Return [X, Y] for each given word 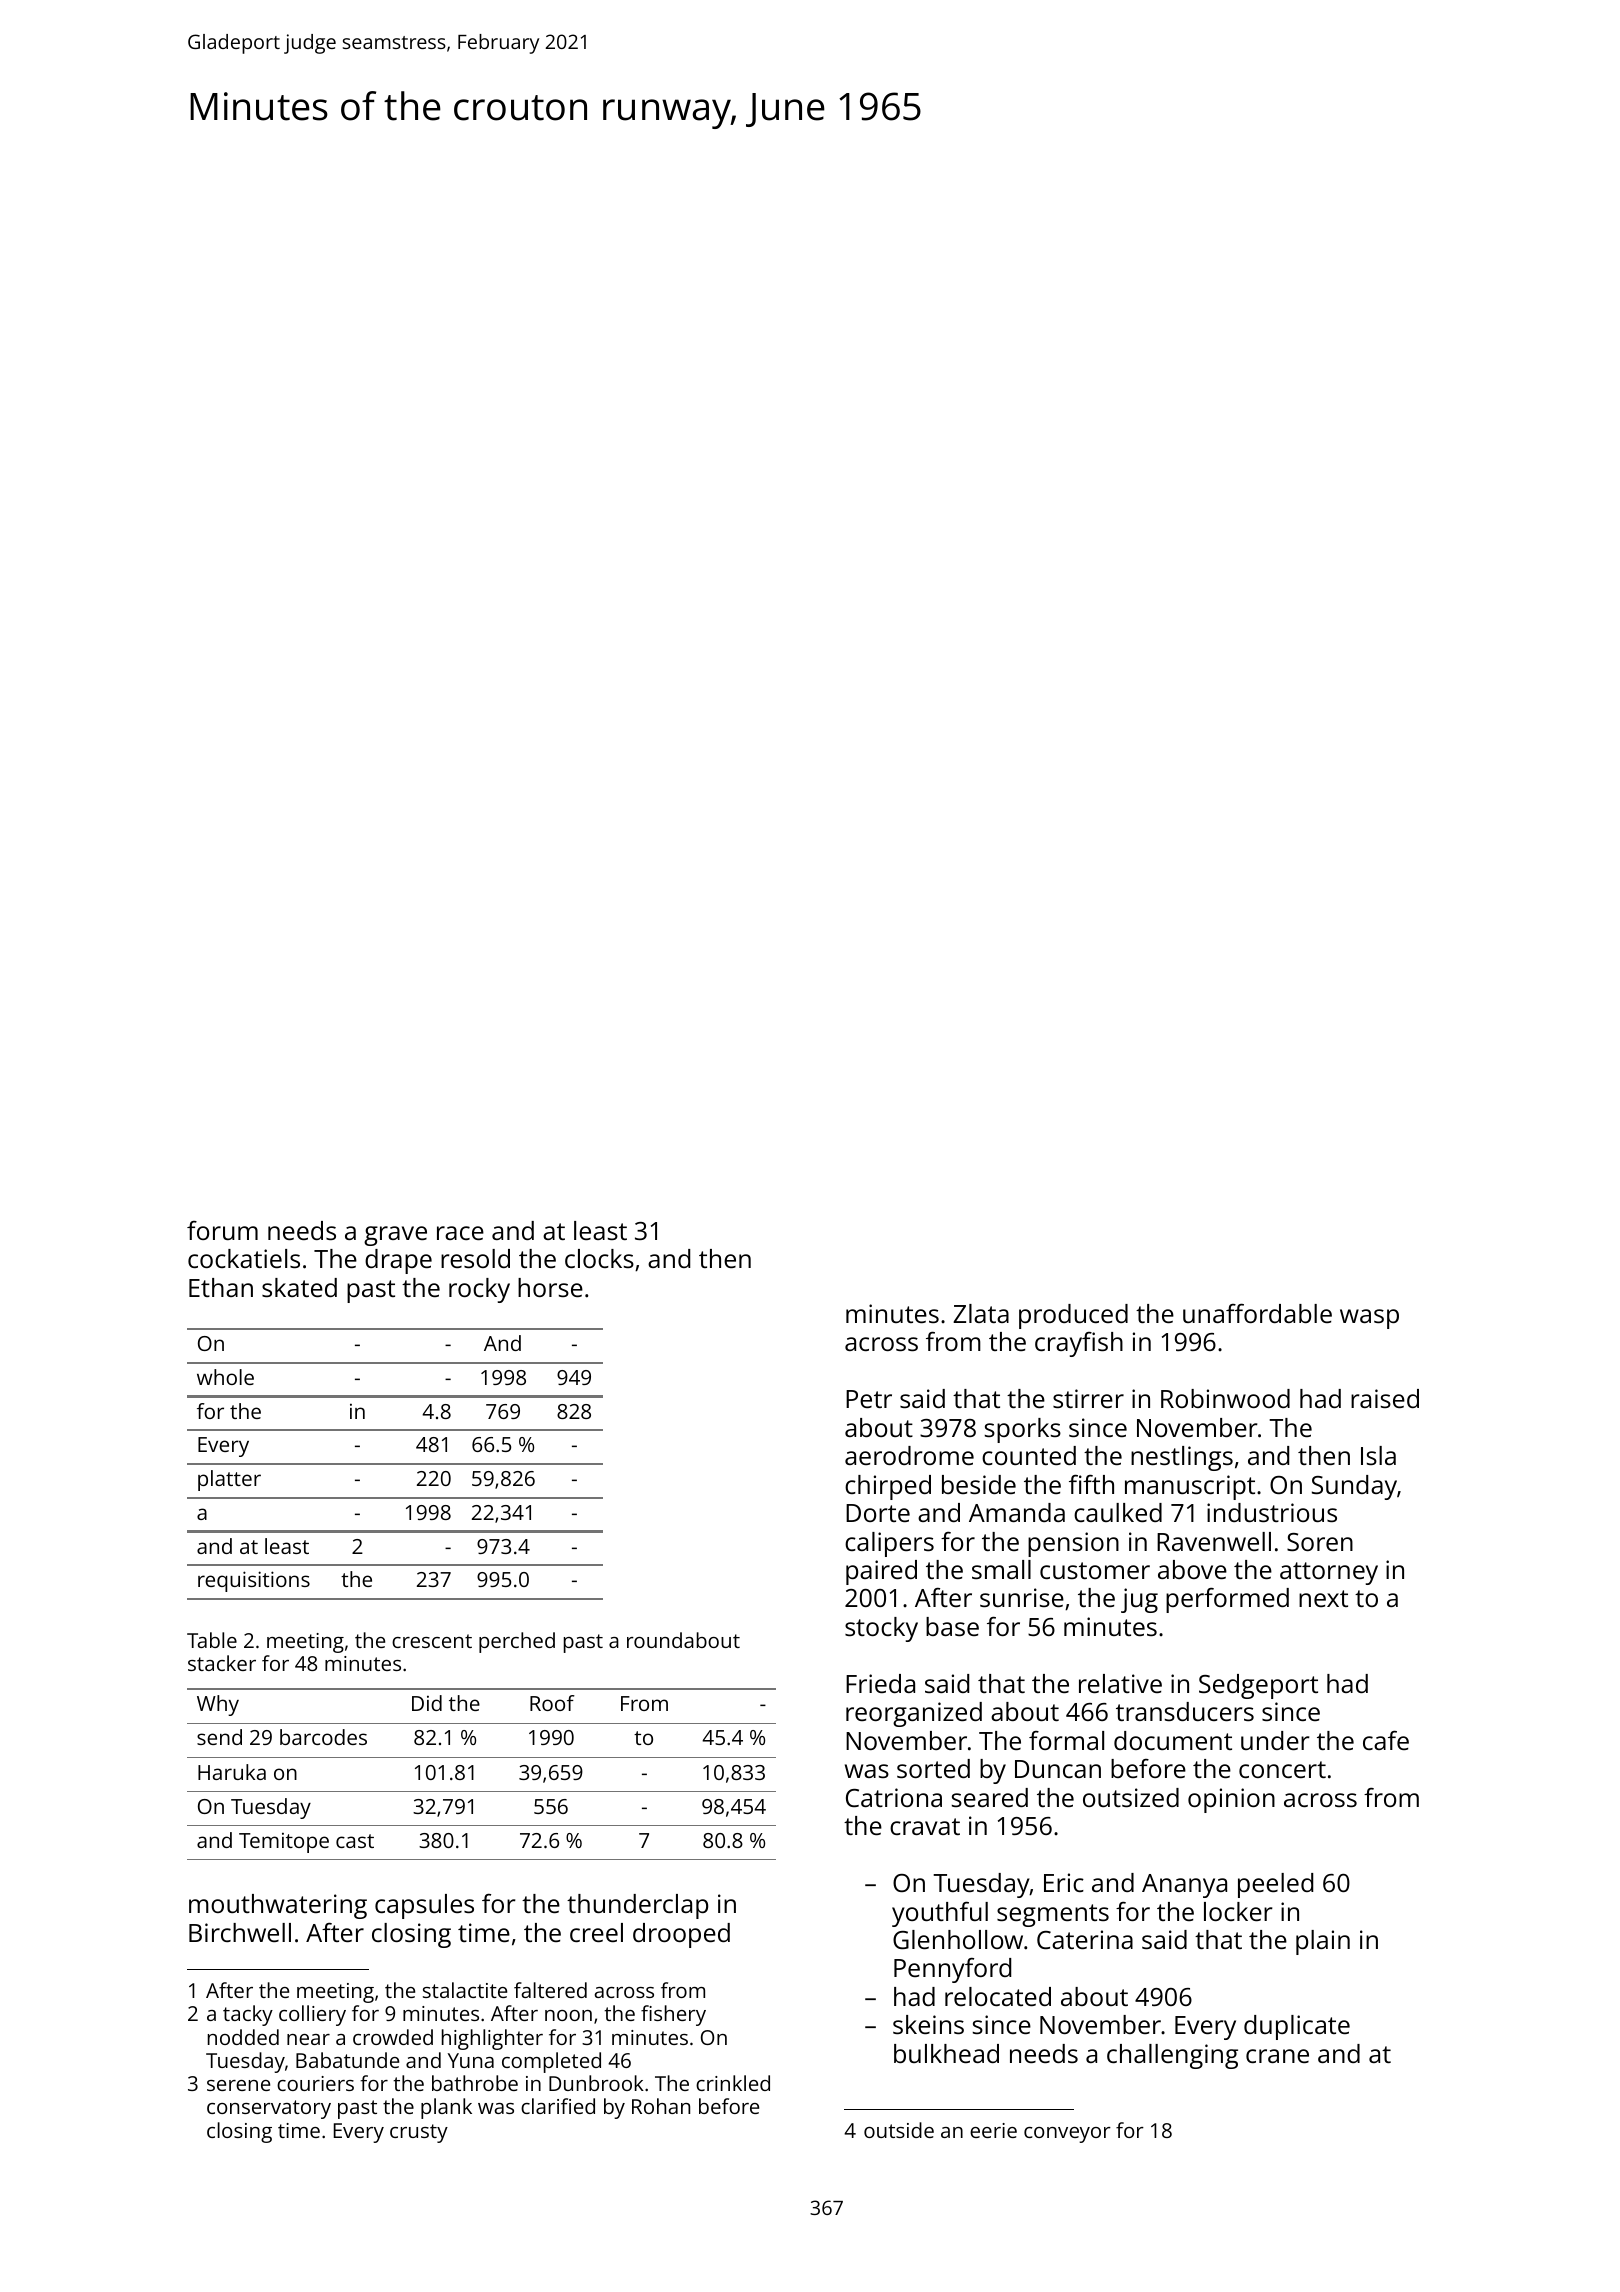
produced [1073, 1316]
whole [225, 1377]
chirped [888, 1487]
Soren [1320, 1542]
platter [229, 1480]
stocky [881, 1629]
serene [238, 2085]
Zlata [981, 1313]
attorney [1329, 1573]
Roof [552, 1703]
